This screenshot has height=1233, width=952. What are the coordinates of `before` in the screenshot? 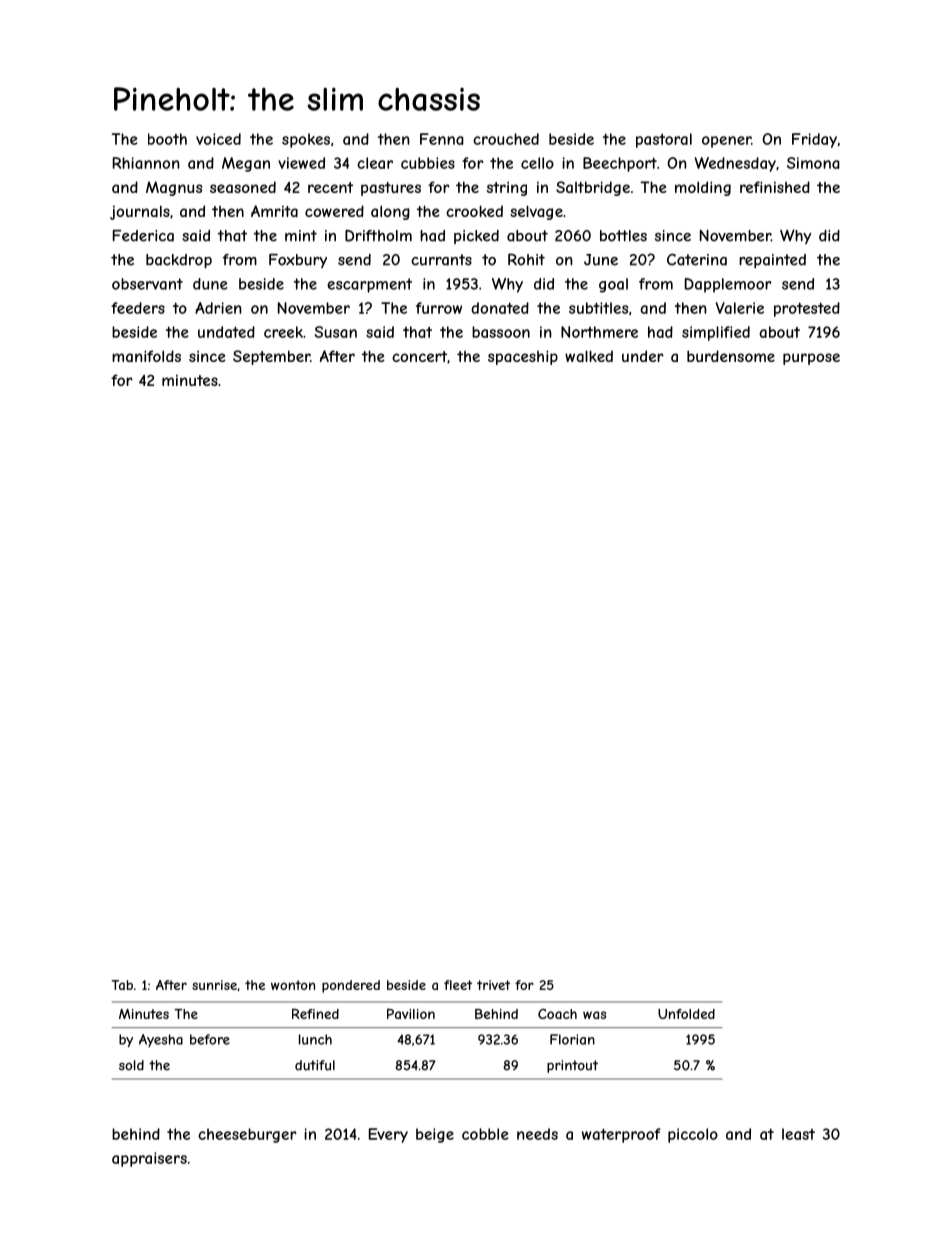 It's located at (210, 1039).
